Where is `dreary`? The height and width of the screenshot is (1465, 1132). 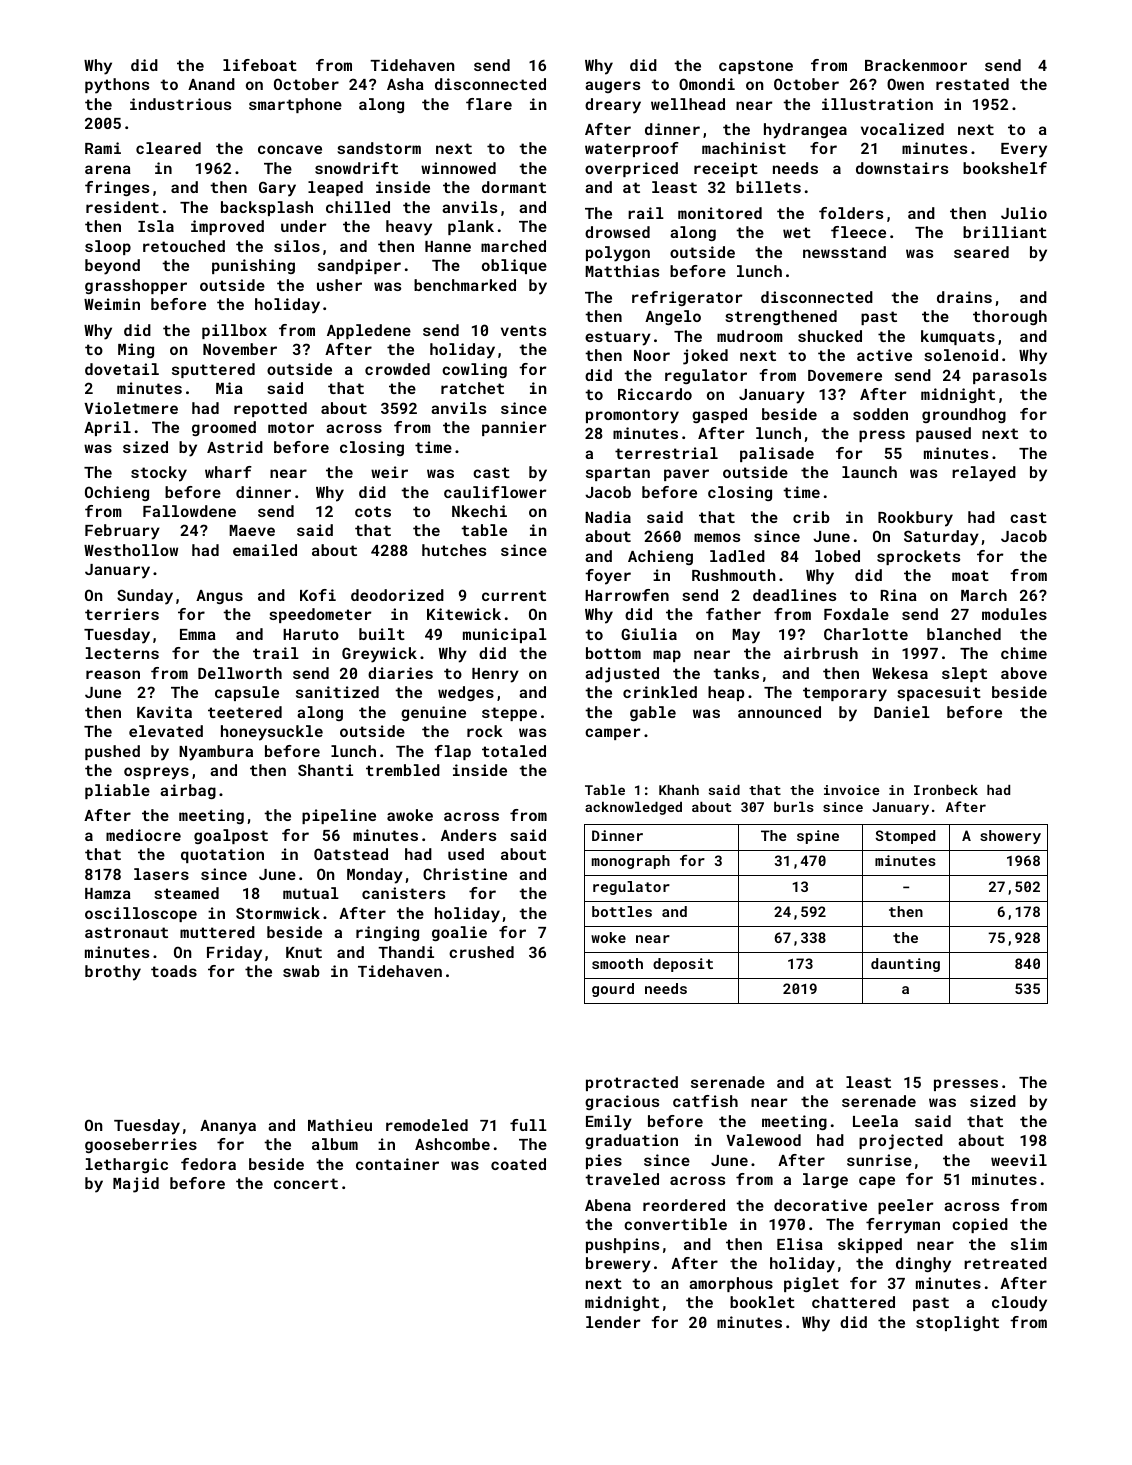
dreary is located at coordinates (613, 106).
